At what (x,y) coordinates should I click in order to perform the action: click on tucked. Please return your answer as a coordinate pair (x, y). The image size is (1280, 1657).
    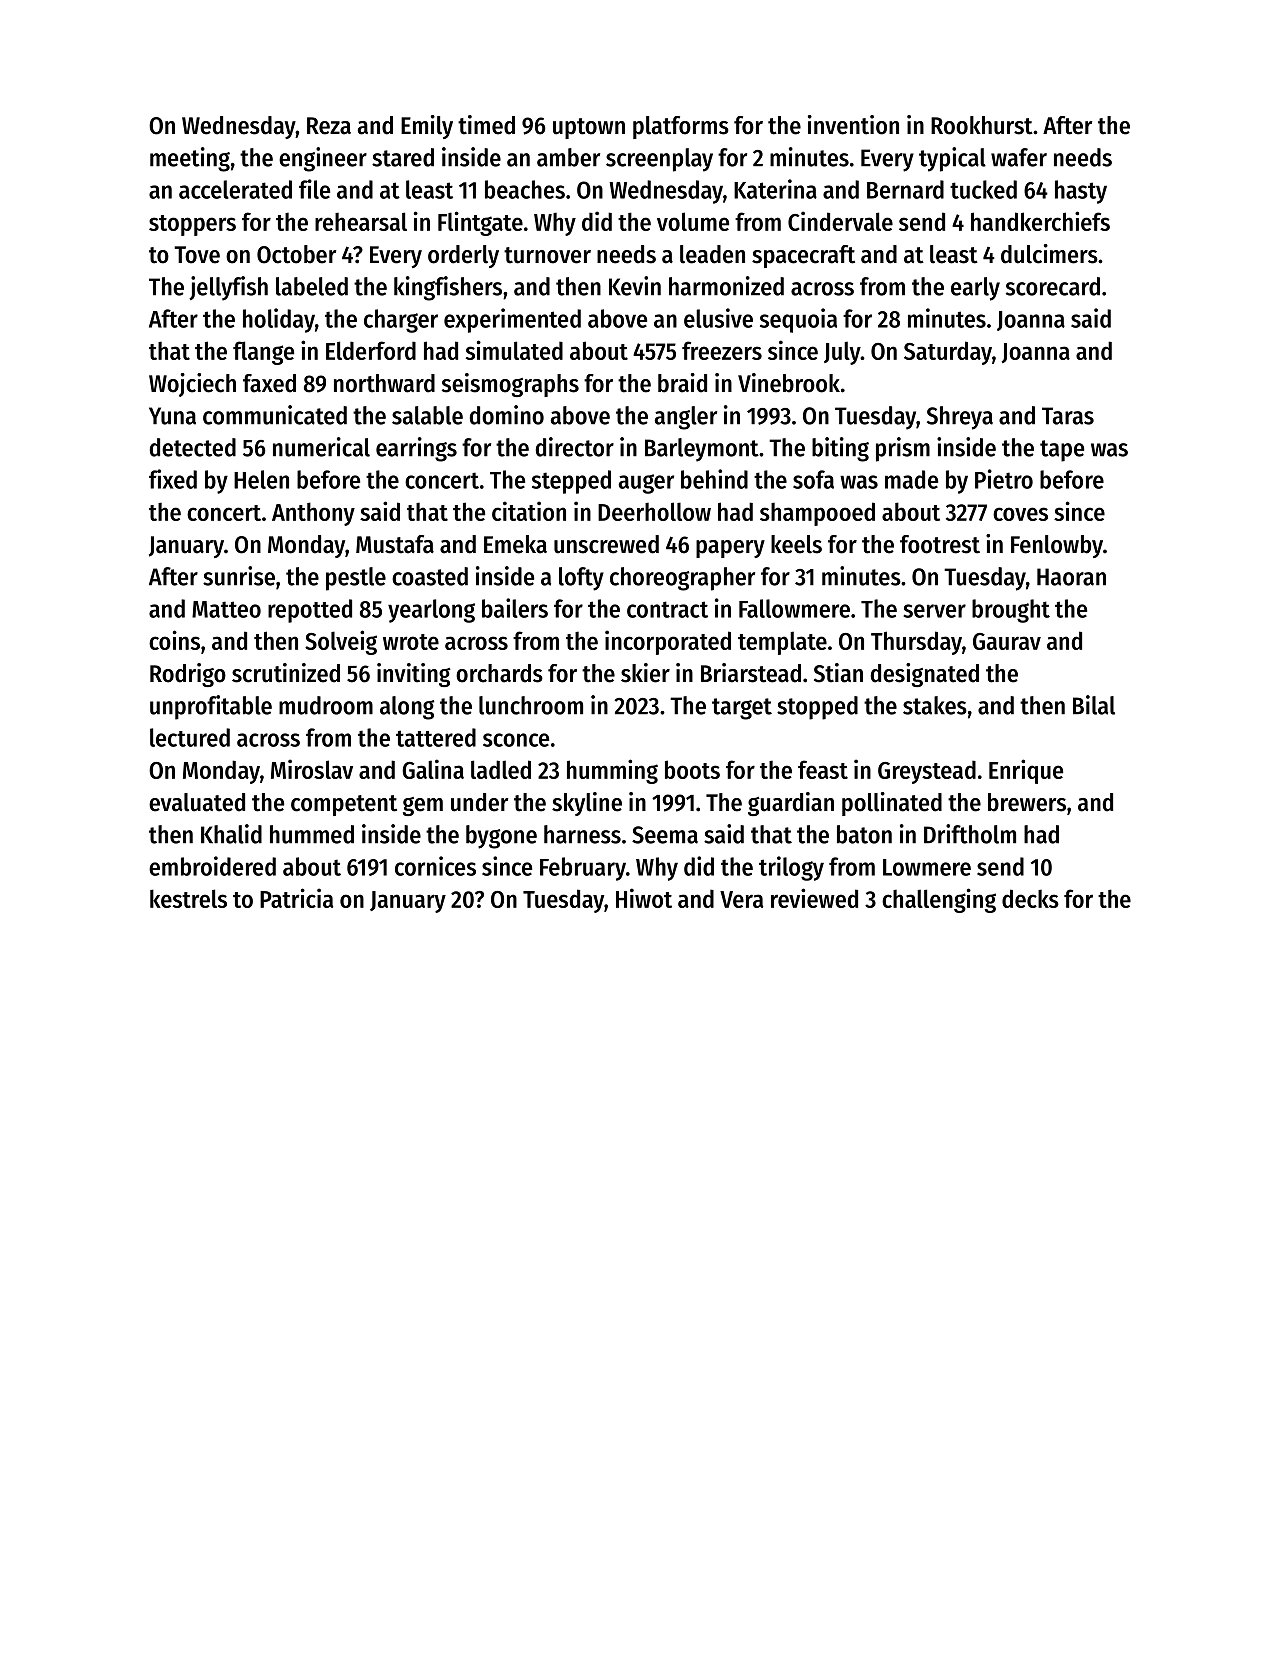
    Looking at the image, I should click on (983, 189).
